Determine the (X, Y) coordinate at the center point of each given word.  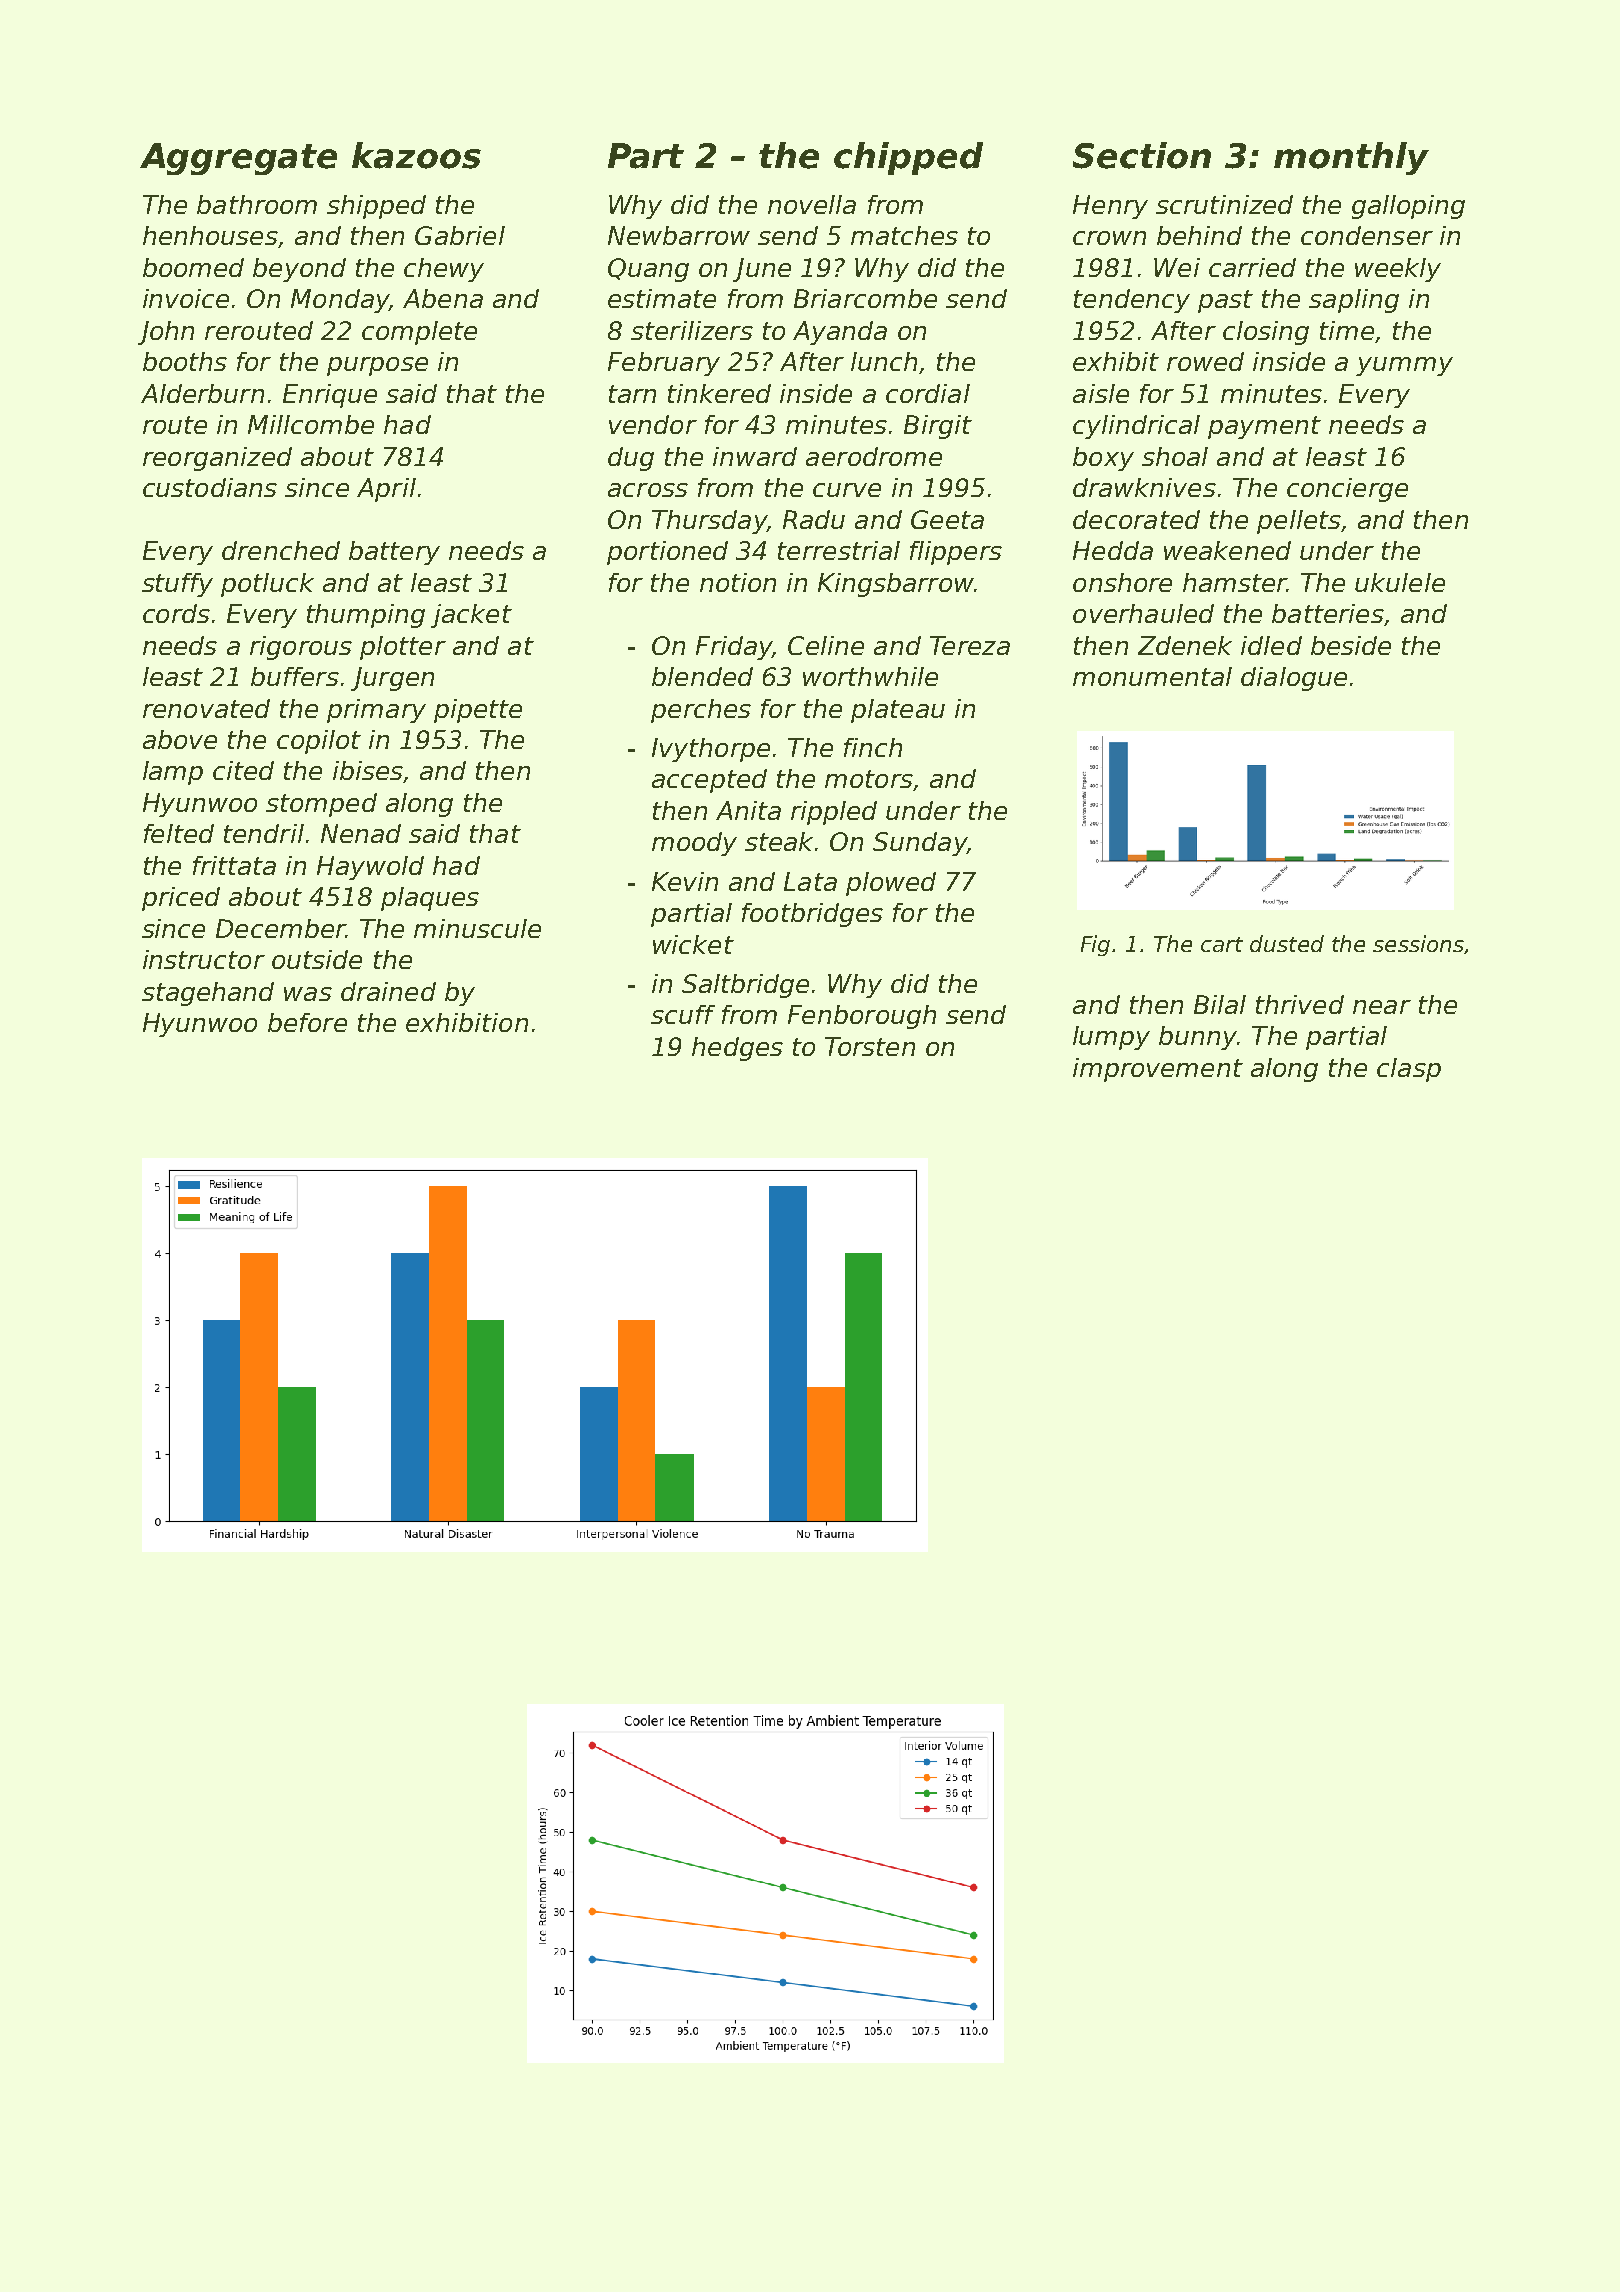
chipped (908, 158)
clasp (1409, 1070)
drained (388, 991)
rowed (1205, 361)
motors (869, 779)
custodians (210, 487)
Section (1142, 155)
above (180, 739)
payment (1264, 427)
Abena (443, 298)
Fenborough (862, 1017)
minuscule (477, 928)
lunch (884, 361)
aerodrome (874, 456)
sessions (1418, 943)
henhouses (210, 235)
